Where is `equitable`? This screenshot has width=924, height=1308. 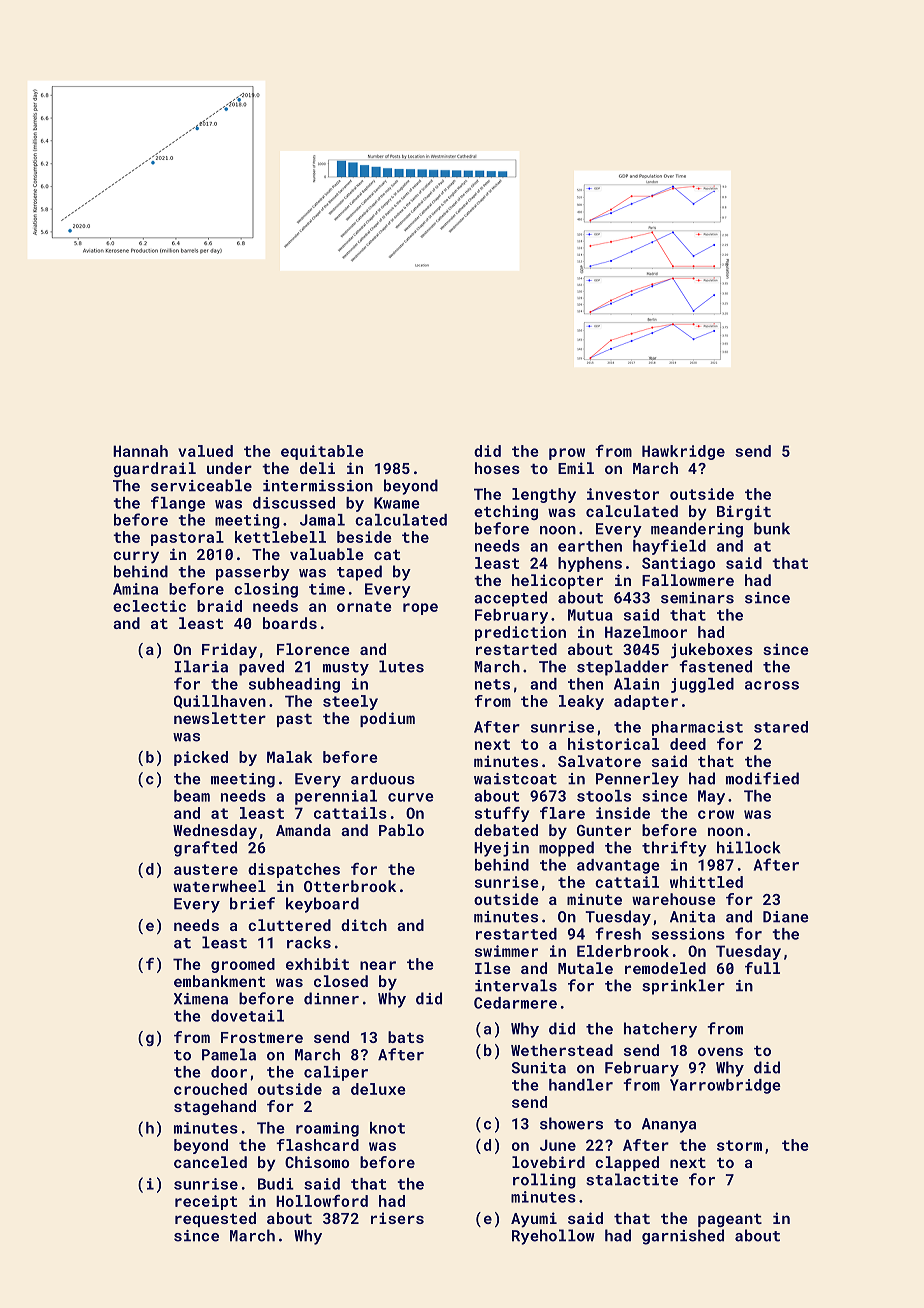
equitable is located at coordinates (322, 452).
